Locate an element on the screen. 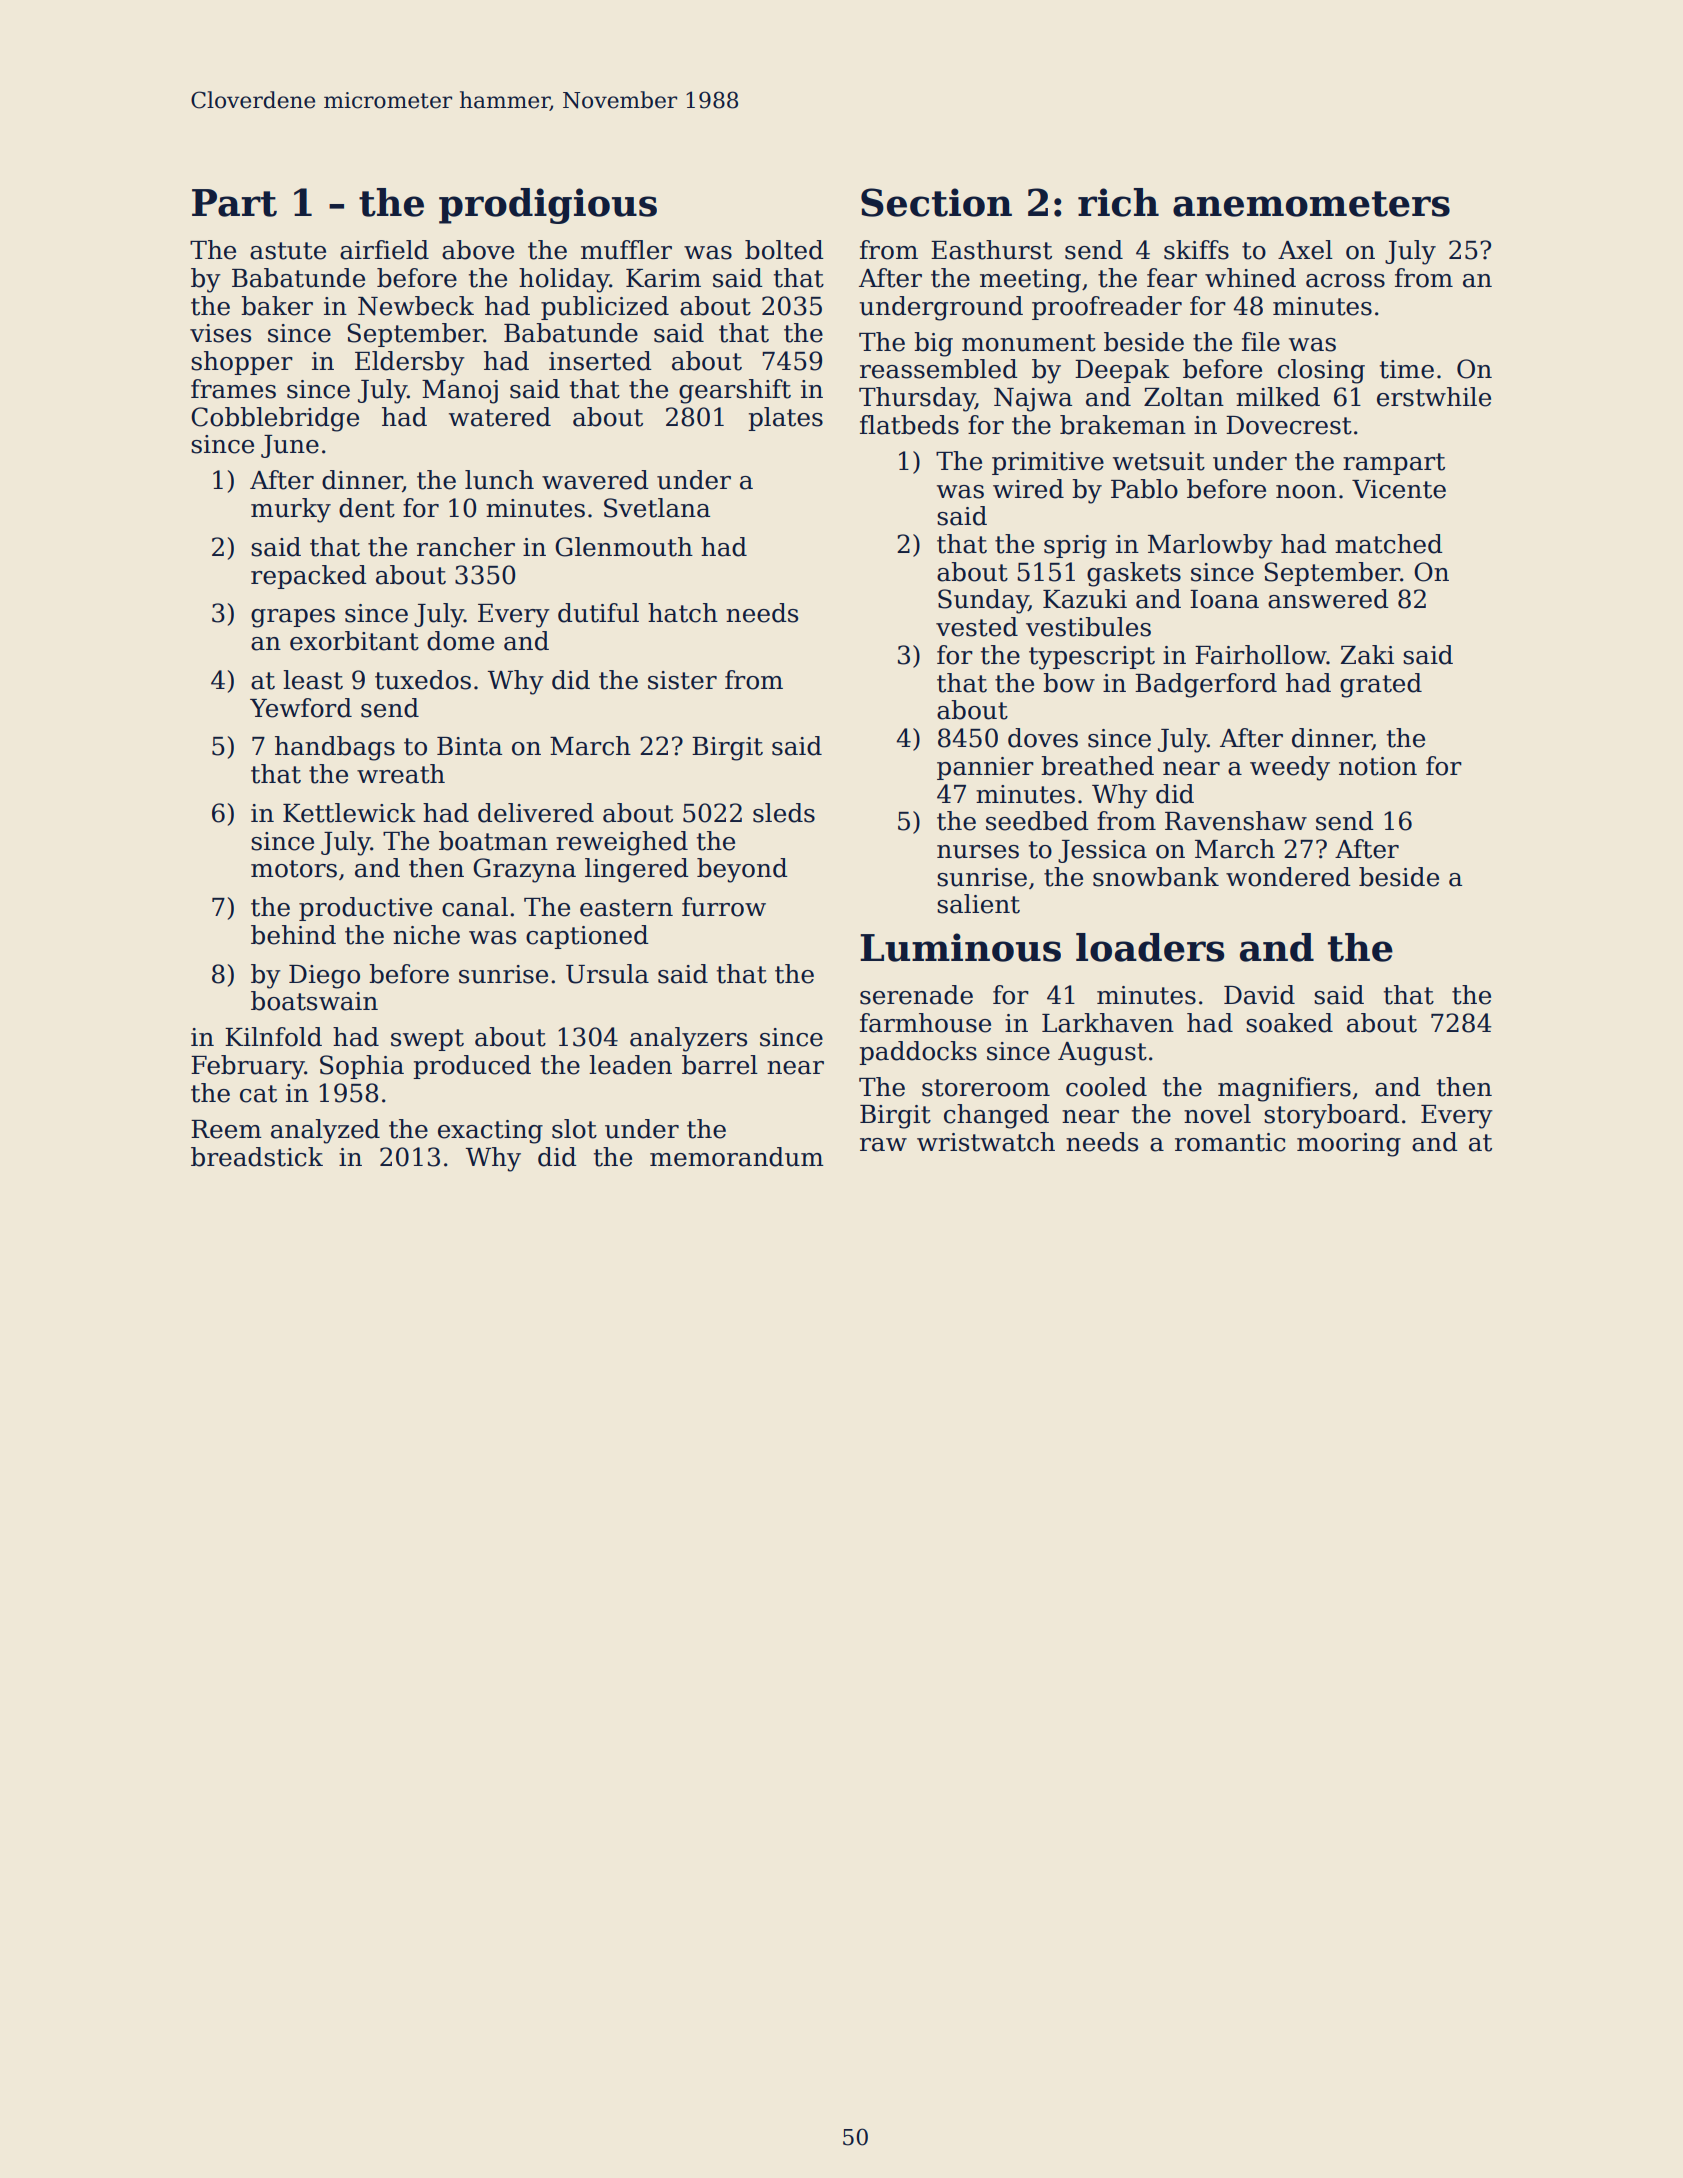  murky is located at coordinates (291, 510).
